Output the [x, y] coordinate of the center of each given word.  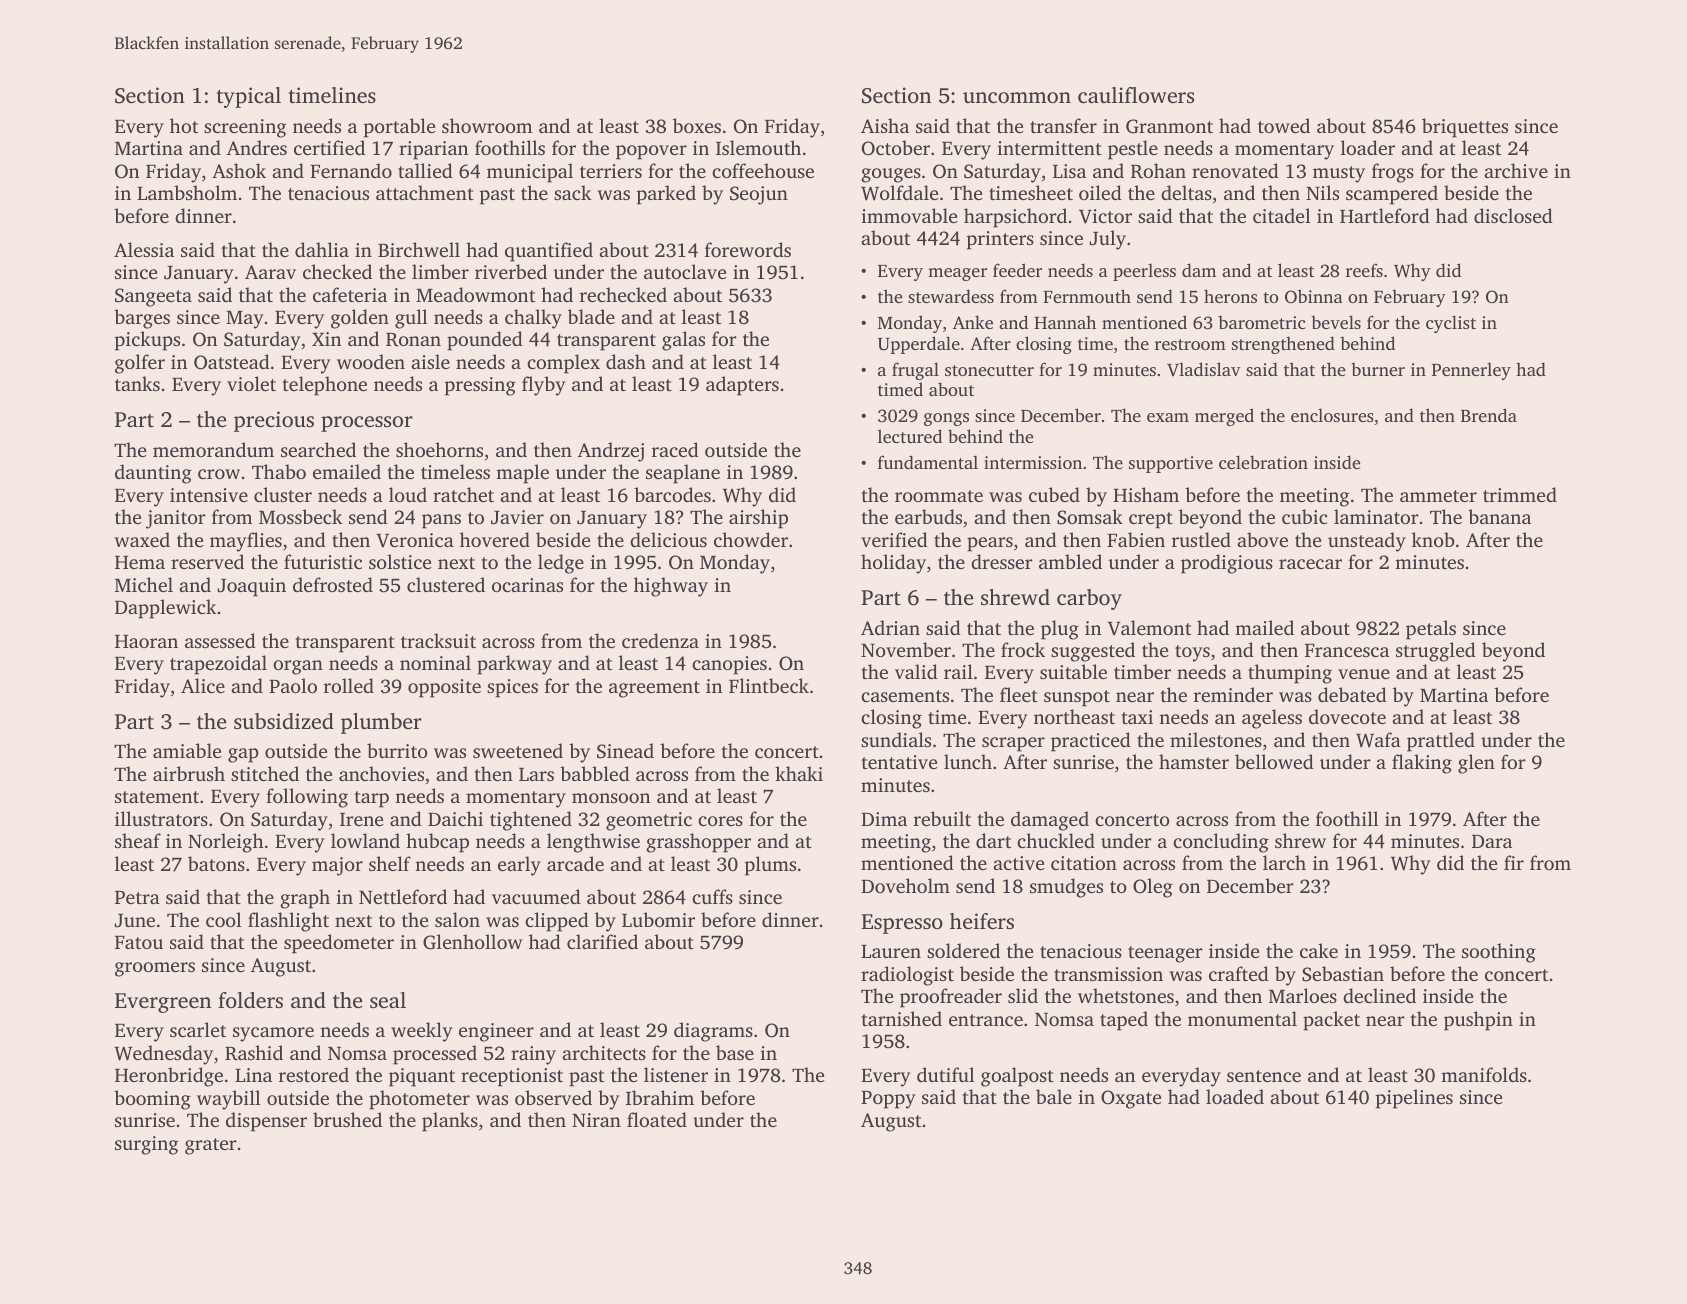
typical [249, 97]
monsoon [611, 798]
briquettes [1465, 128]
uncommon [1017, 97]
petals [1431, 630]
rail [958, 671]
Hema [140, 562]
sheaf [138, 840]
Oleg [1153, 888]
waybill [229, 1100]
